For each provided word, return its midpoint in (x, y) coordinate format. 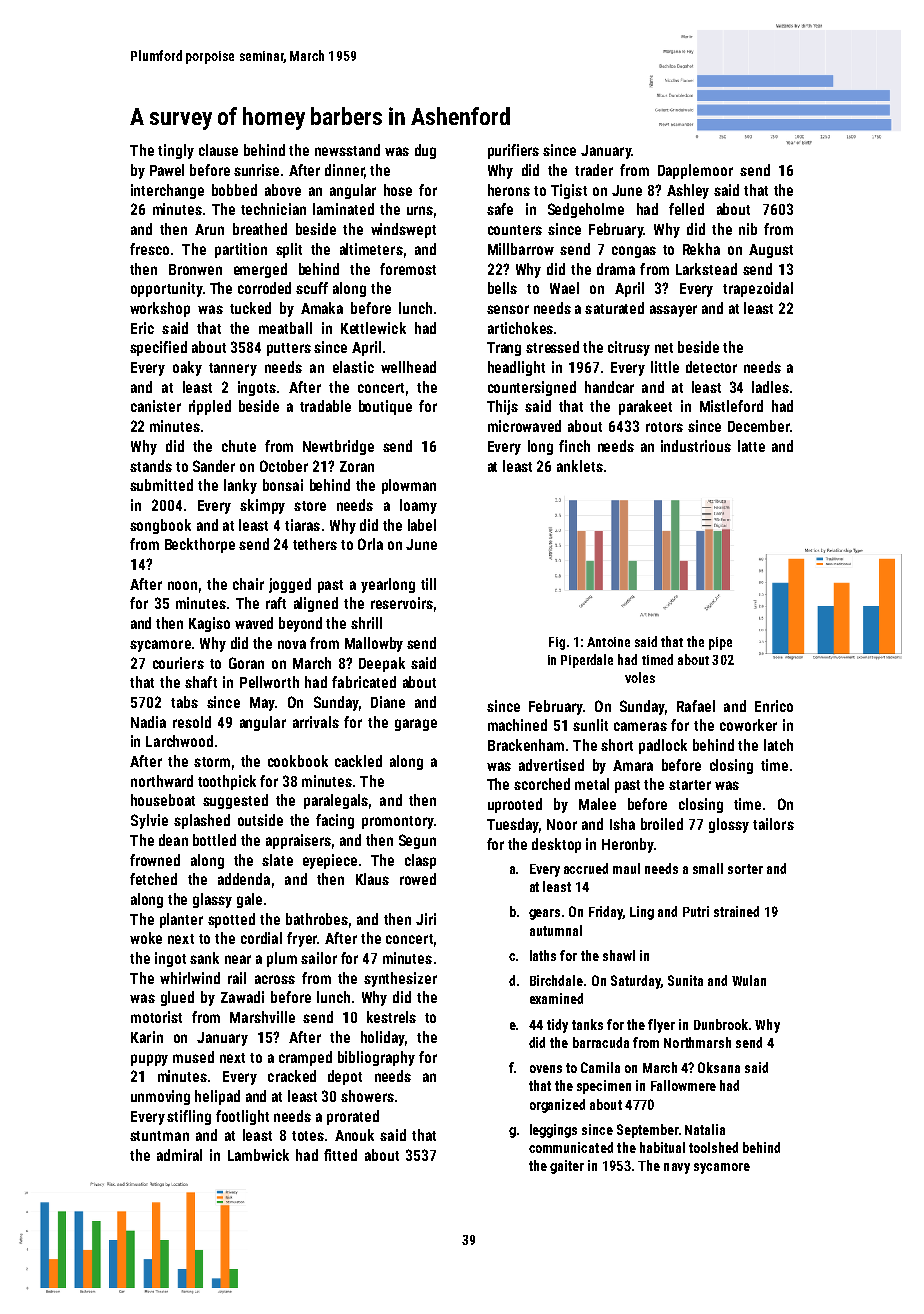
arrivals (316, 722)
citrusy (629, 348)
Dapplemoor (695, 171)
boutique (385, 407)
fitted (340, 1155)
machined (517, 725)
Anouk (354, 1135)
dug (425, 151)
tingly (176, 151)
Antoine (608, 642)
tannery (233, 369)
